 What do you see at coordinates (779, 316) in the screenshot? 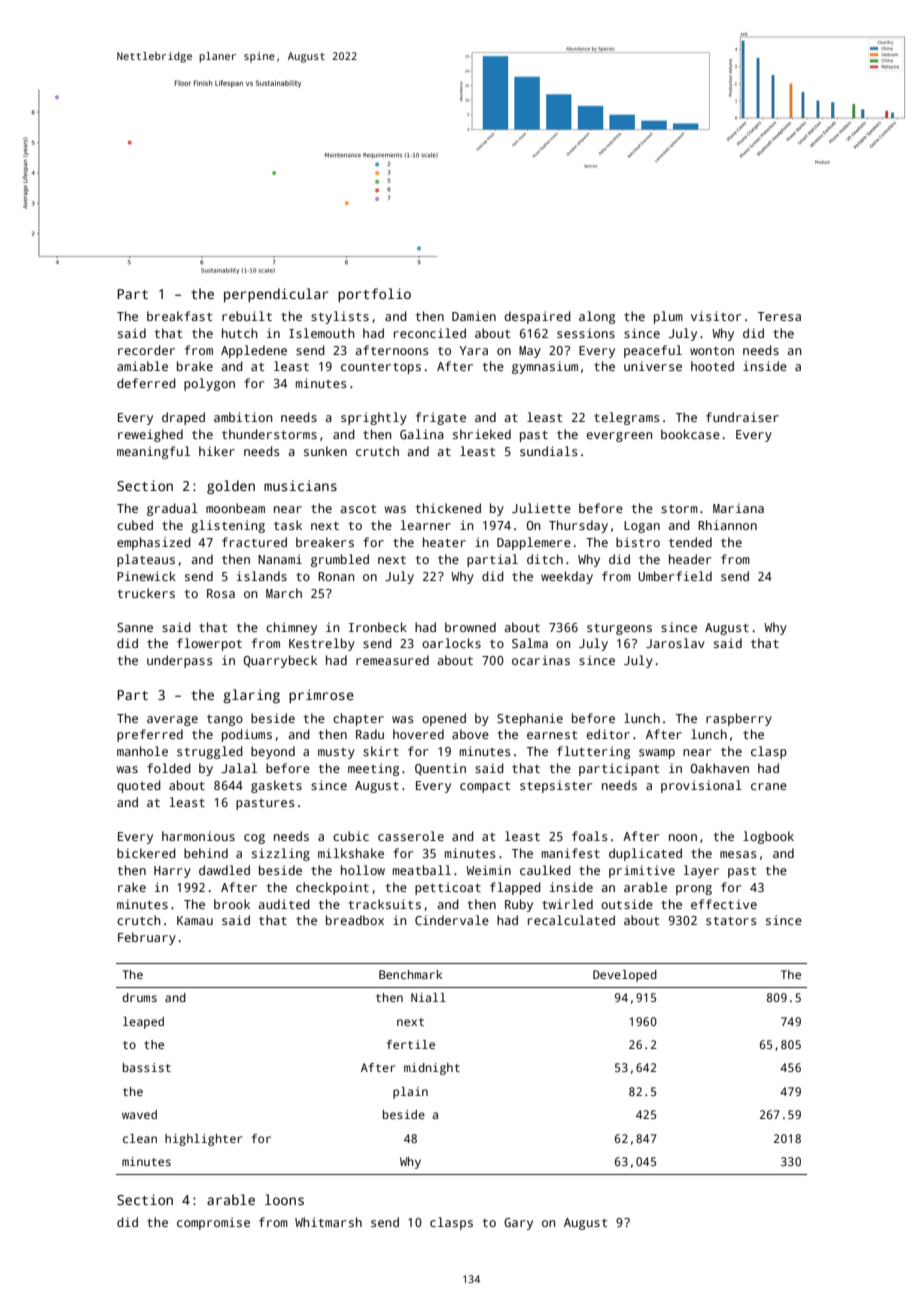
I see `Teresa` at bounding box center [779, 316].
